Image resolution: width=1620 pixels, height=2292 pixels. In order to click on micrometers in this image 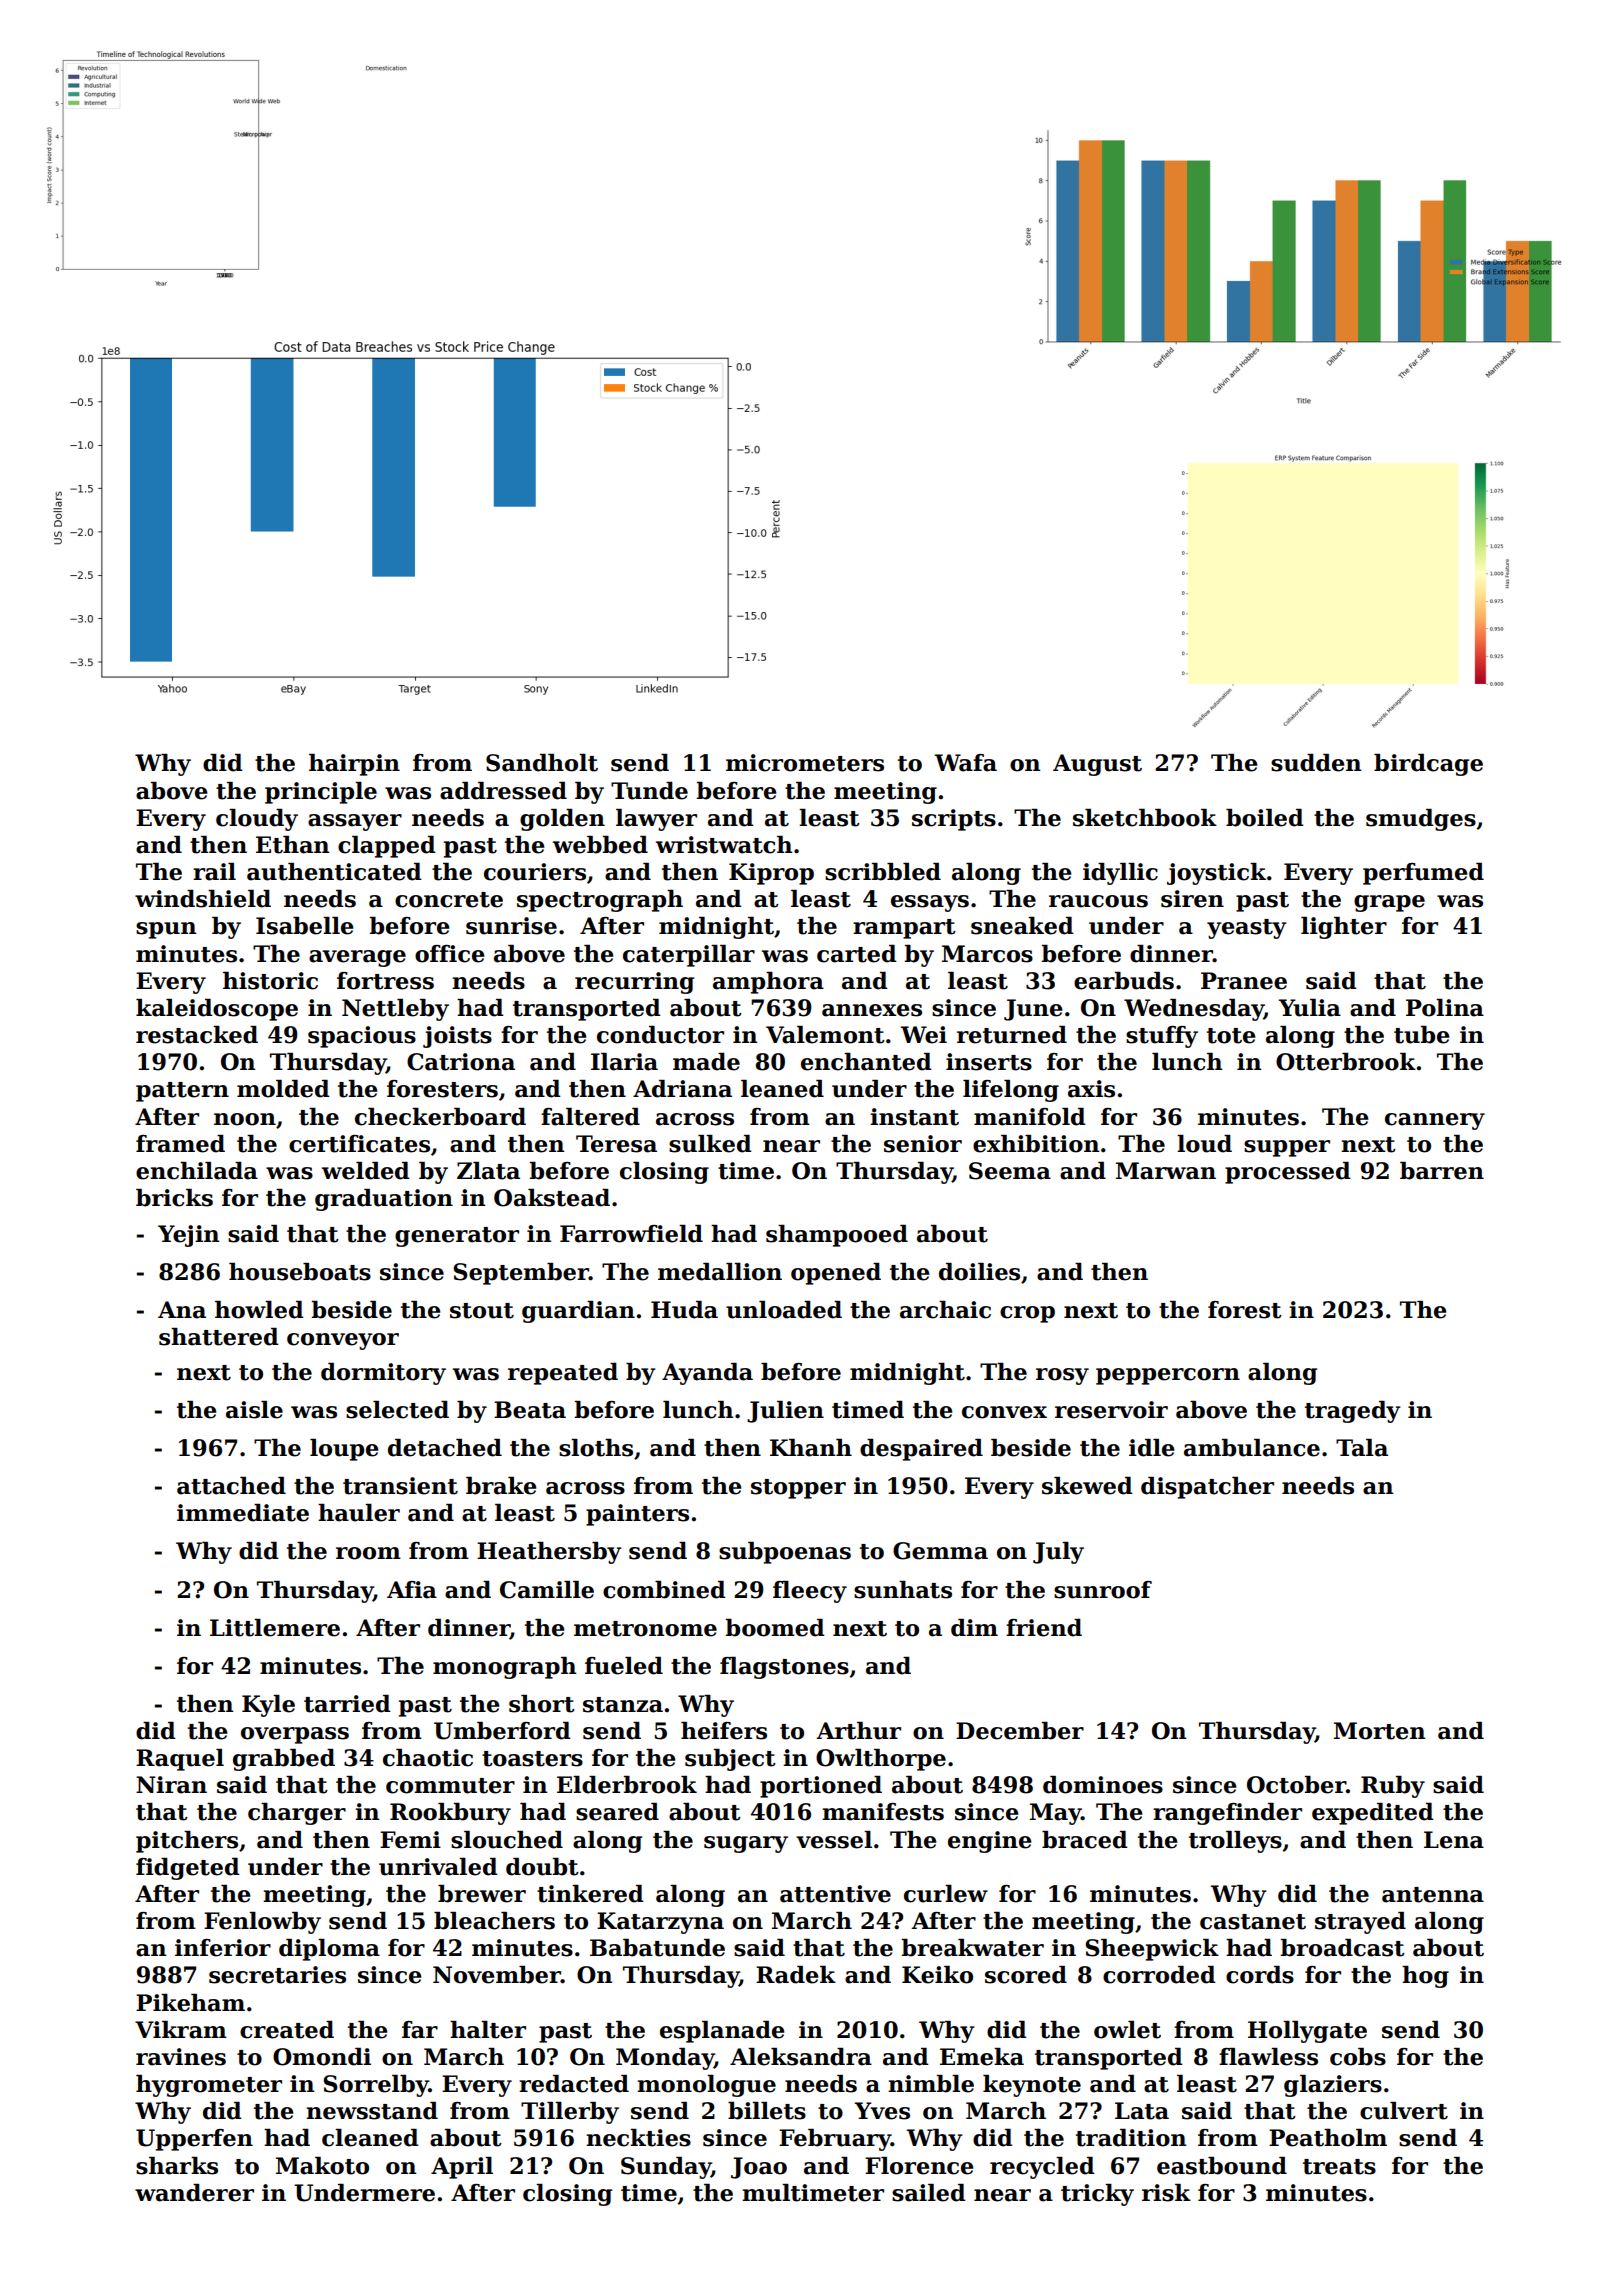, I will do `click(805, 763)`.
